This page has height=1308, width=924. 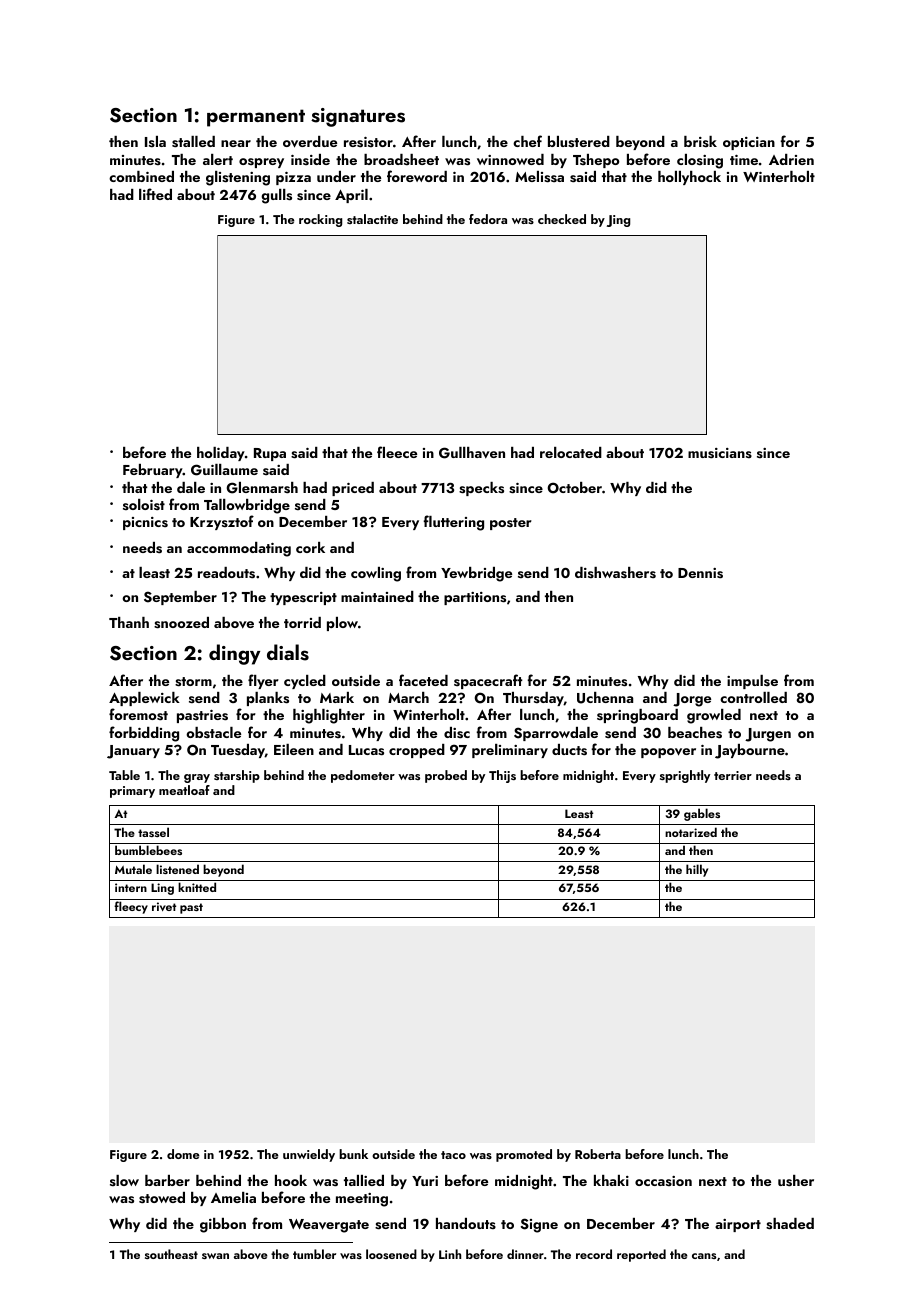 I want to click on primary, so click(x=132, y=792).
